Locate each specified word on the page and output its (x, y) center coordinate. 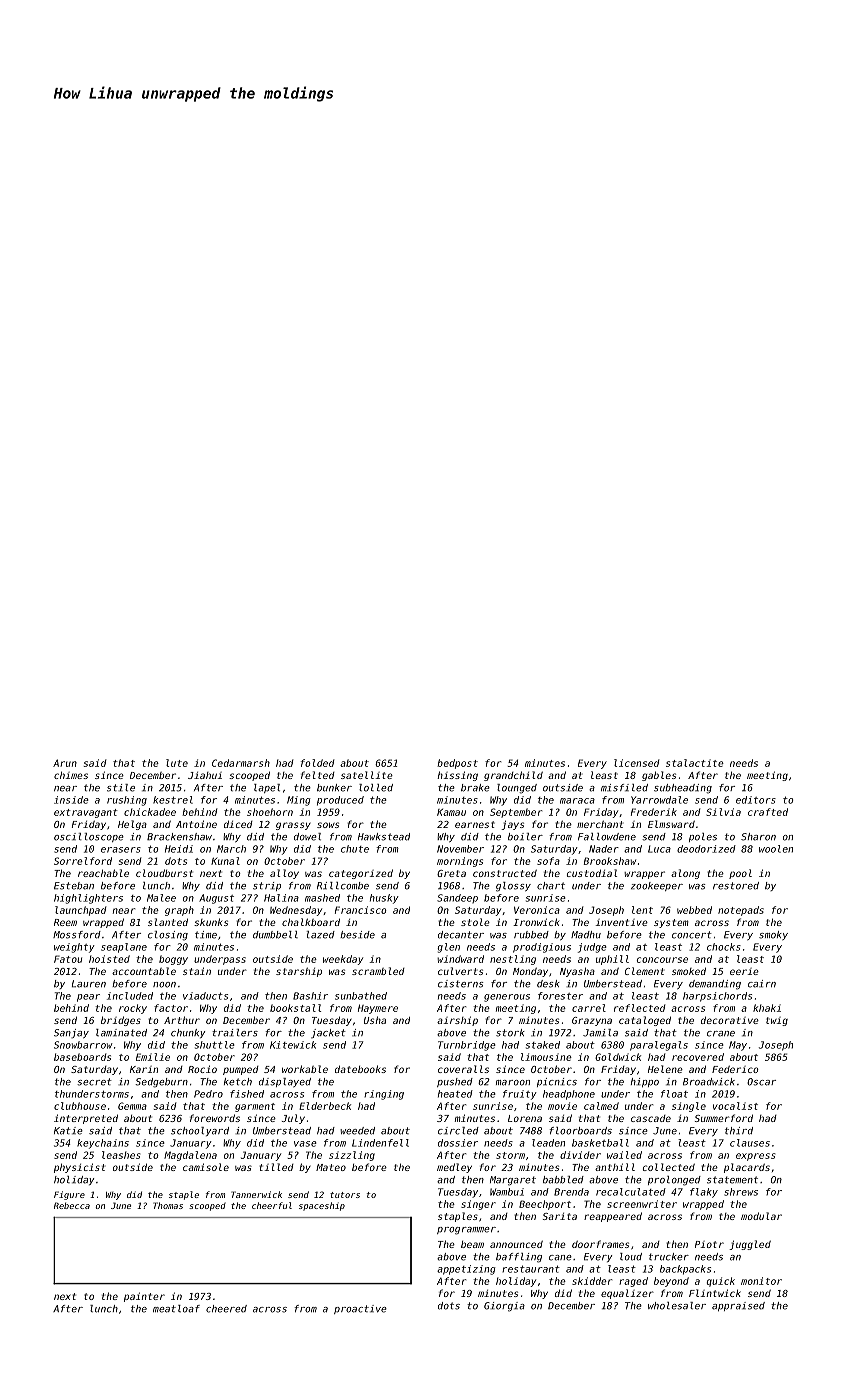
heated (455, 1094)
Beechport (545, 1205)
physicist (80, 1168)
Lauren (89, 984)
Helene (665, 1069)
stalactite (695, 763)
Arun (65, 763)
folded (317, 763)
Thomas (168, 1205)
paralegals (659, 1046)
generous (507, 998)
